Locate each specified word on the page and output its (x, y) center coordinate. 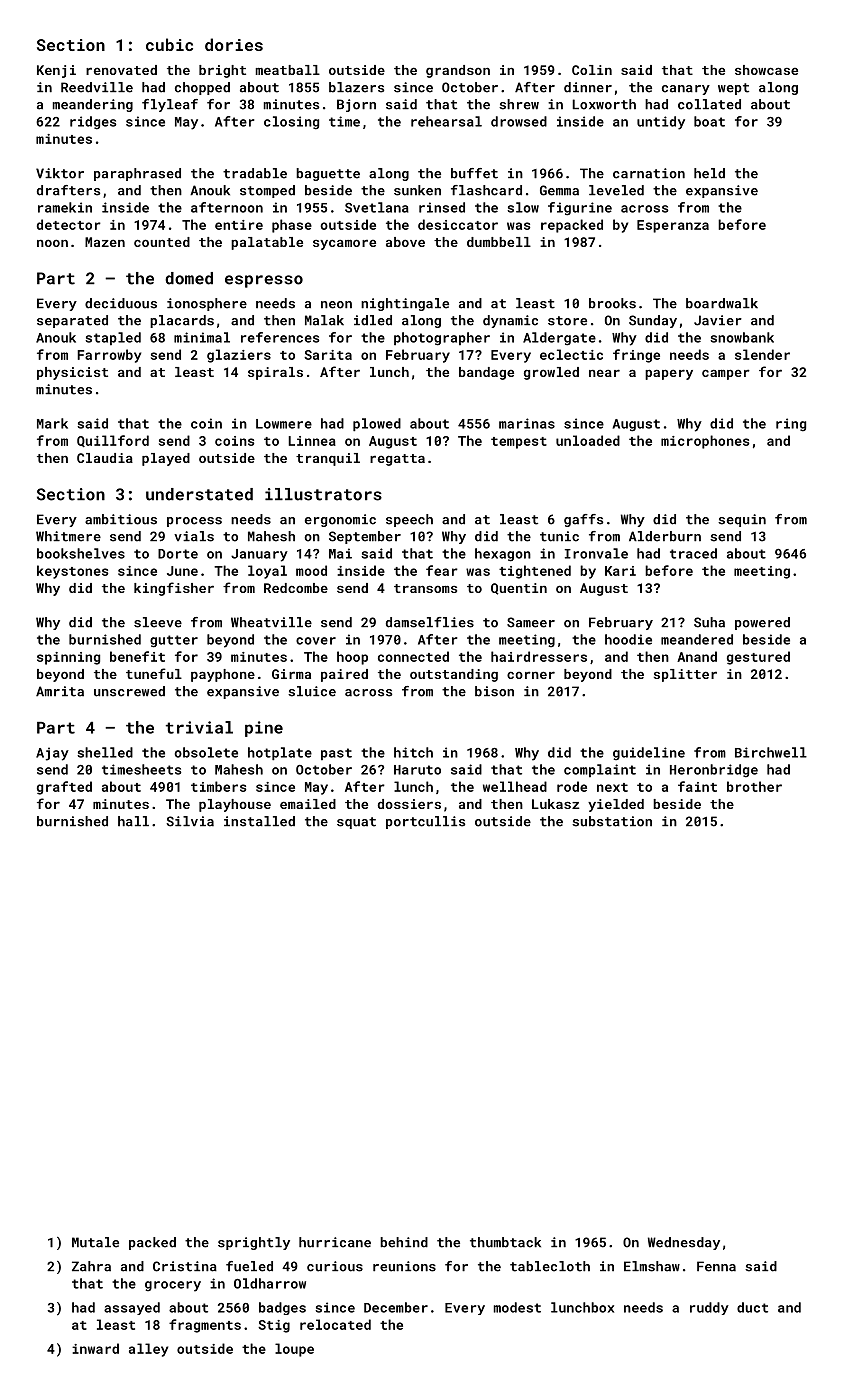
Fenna (716, 1266)
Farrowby (109, 356)
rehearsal (446, 121)
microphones (705, 442)
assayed (132, 1308)
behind (404, 1242)
